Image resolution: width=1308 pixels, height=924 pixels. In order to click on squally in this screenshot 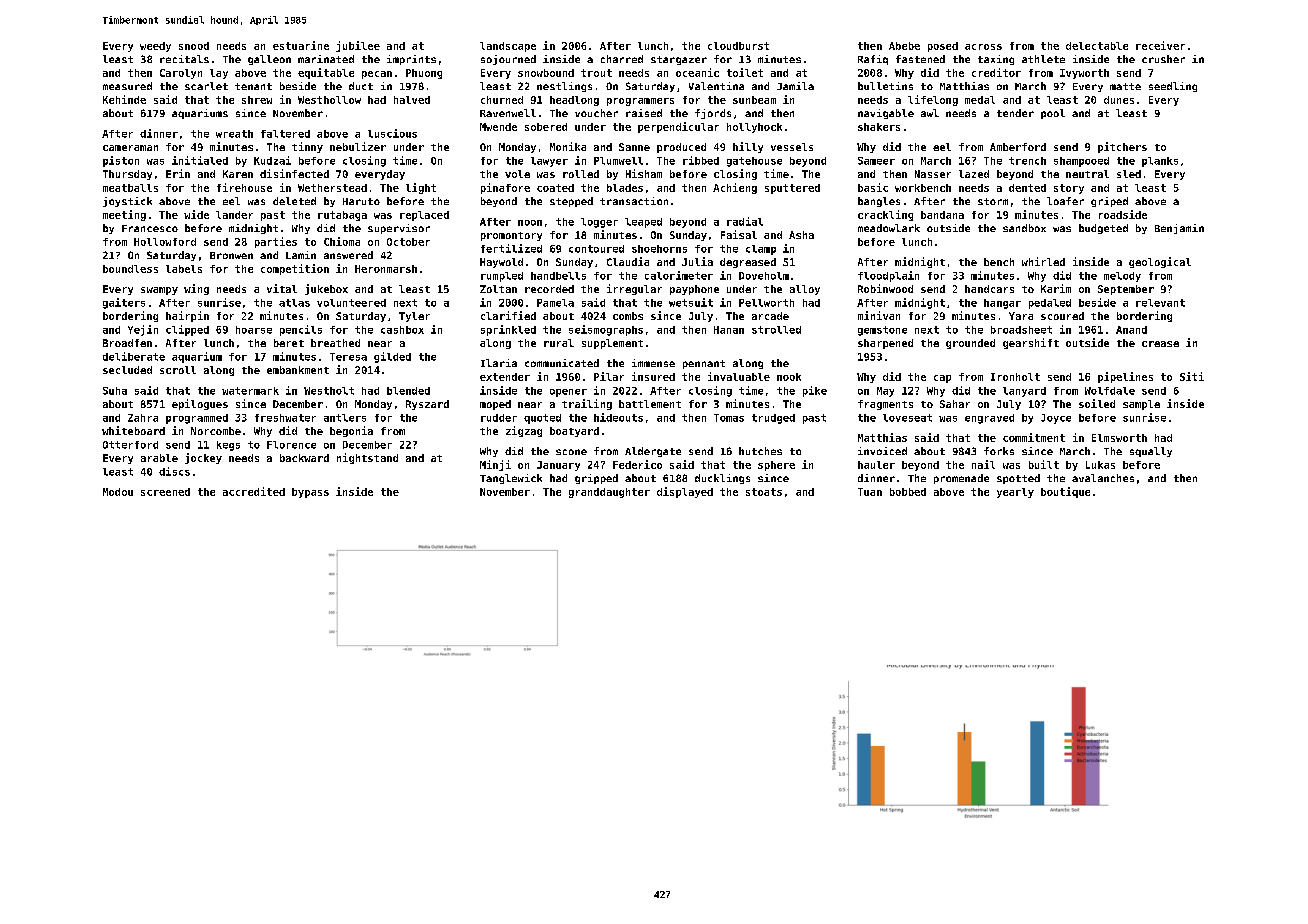, I will do `click(1151, 452)`.
